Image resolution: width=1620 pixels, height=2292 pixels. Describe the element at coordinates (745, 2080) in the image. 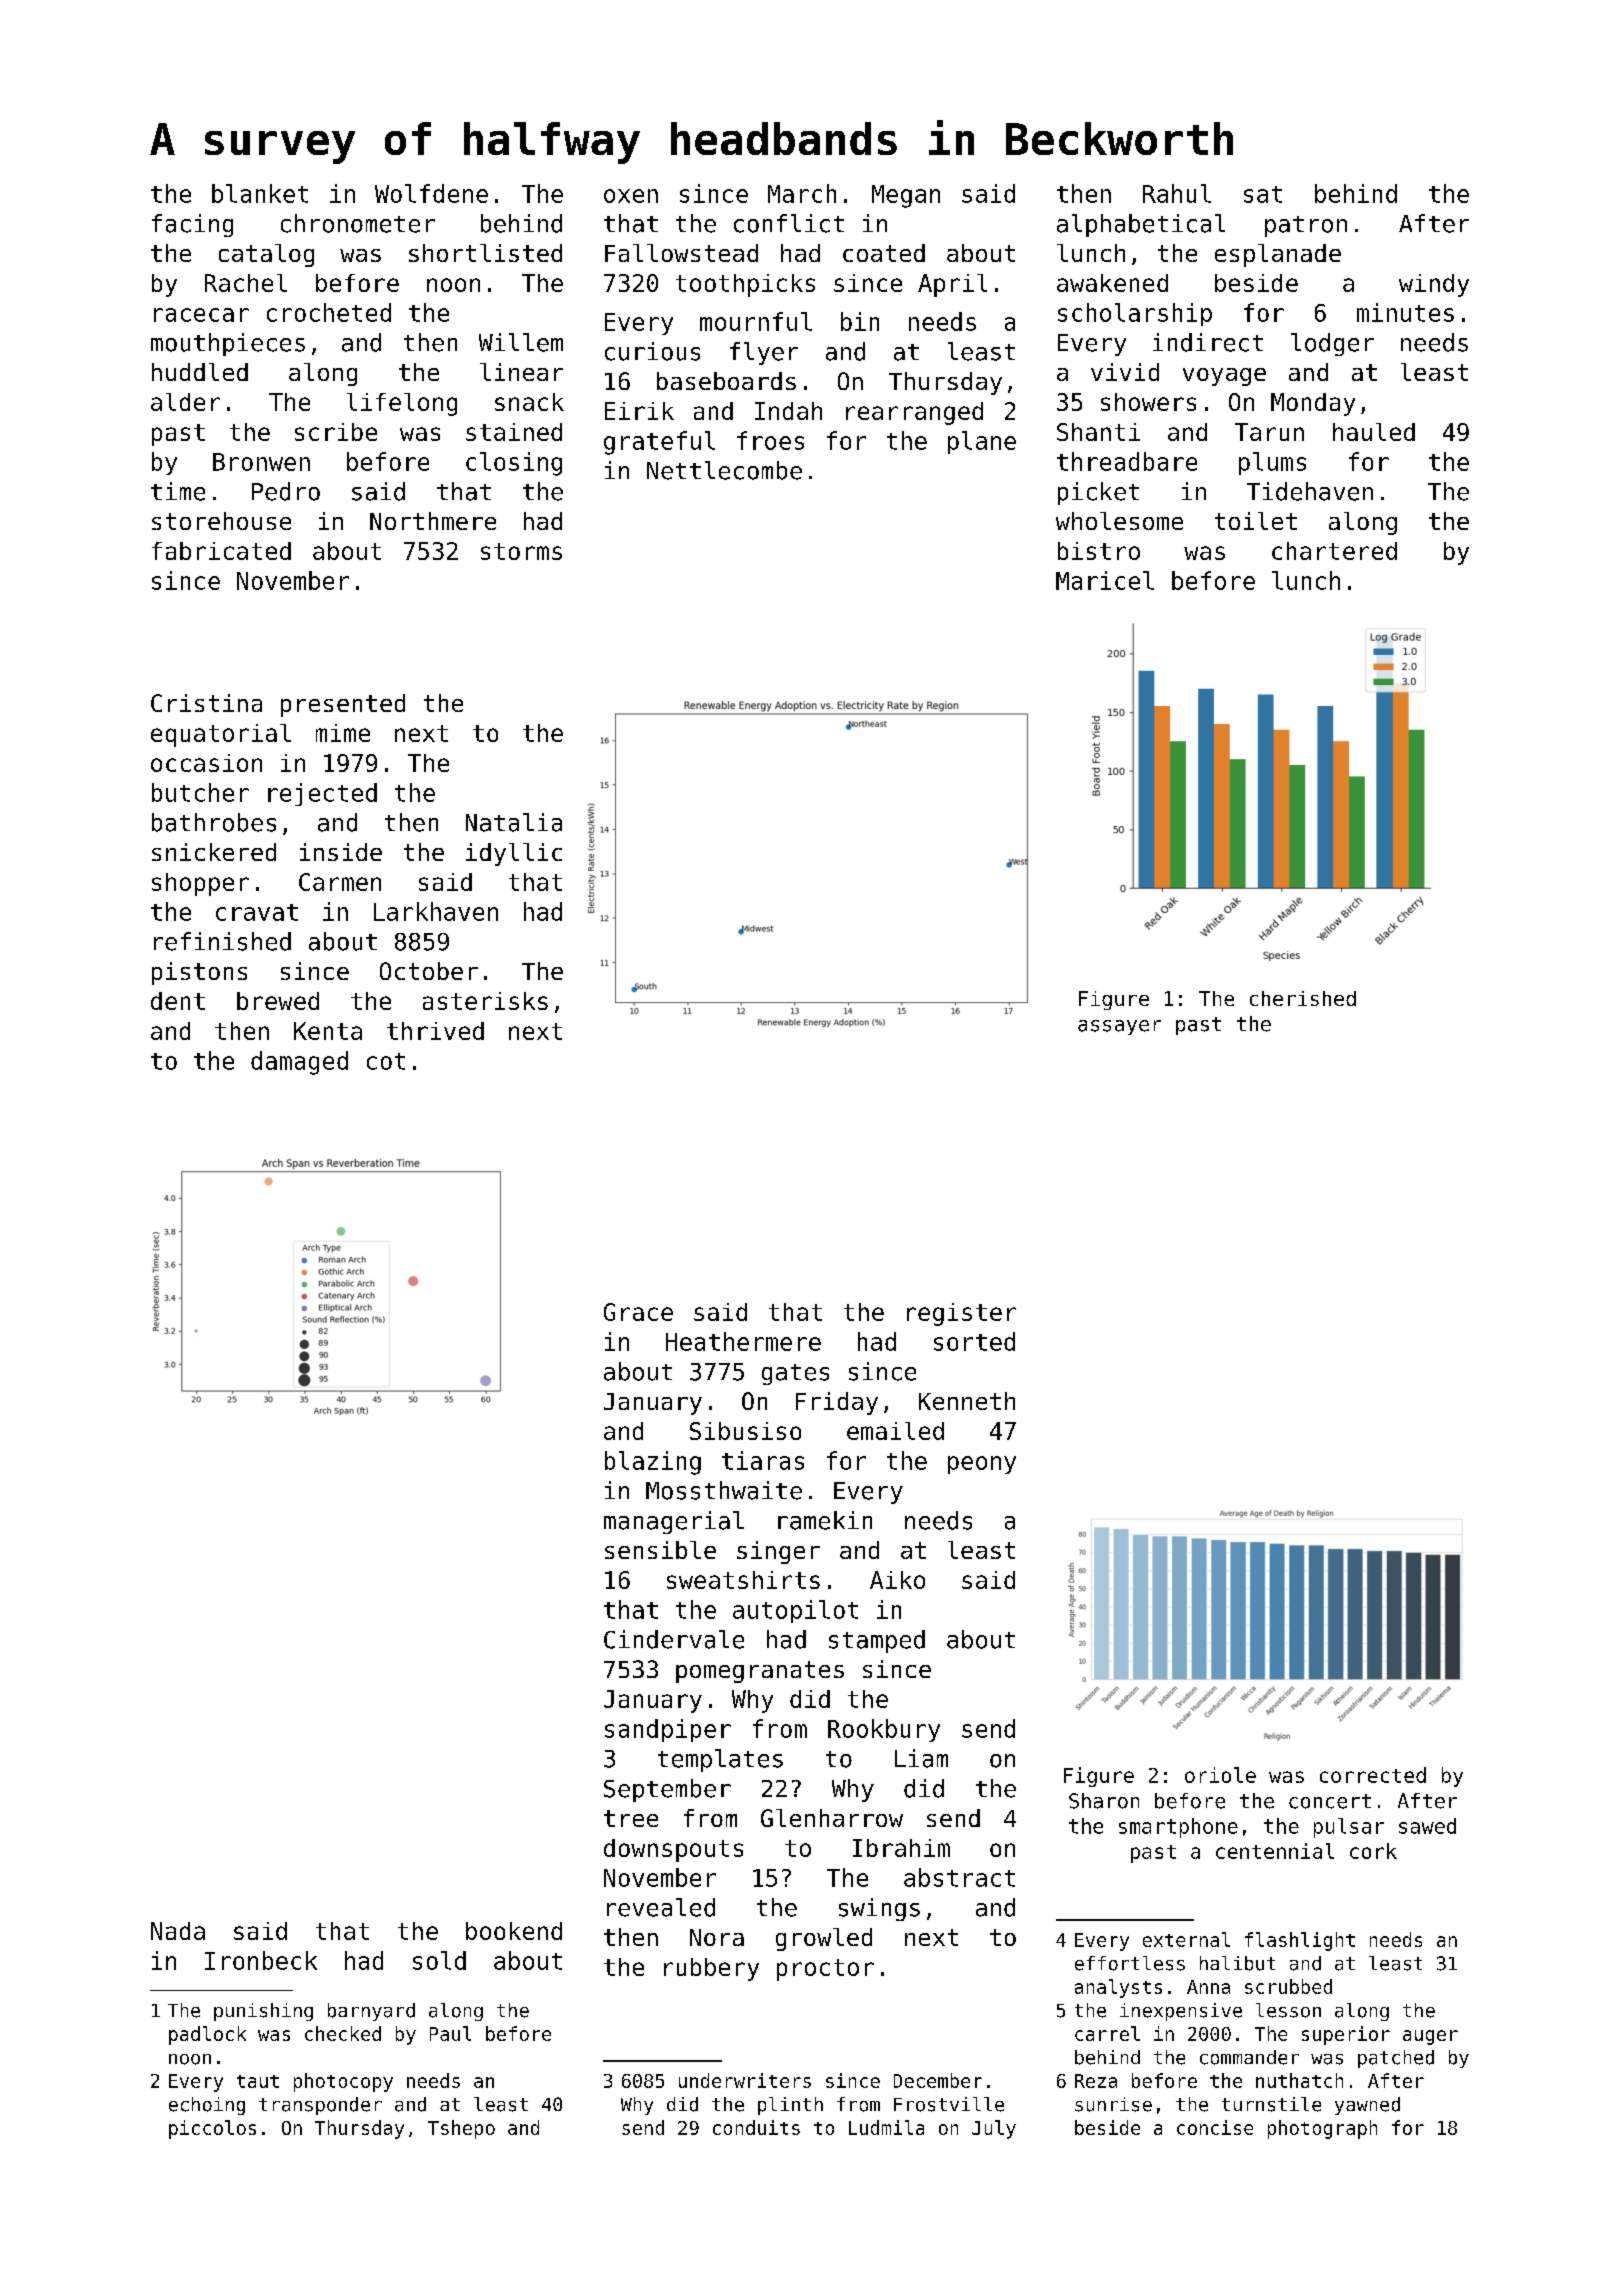

I see `underwriters` at that location.
